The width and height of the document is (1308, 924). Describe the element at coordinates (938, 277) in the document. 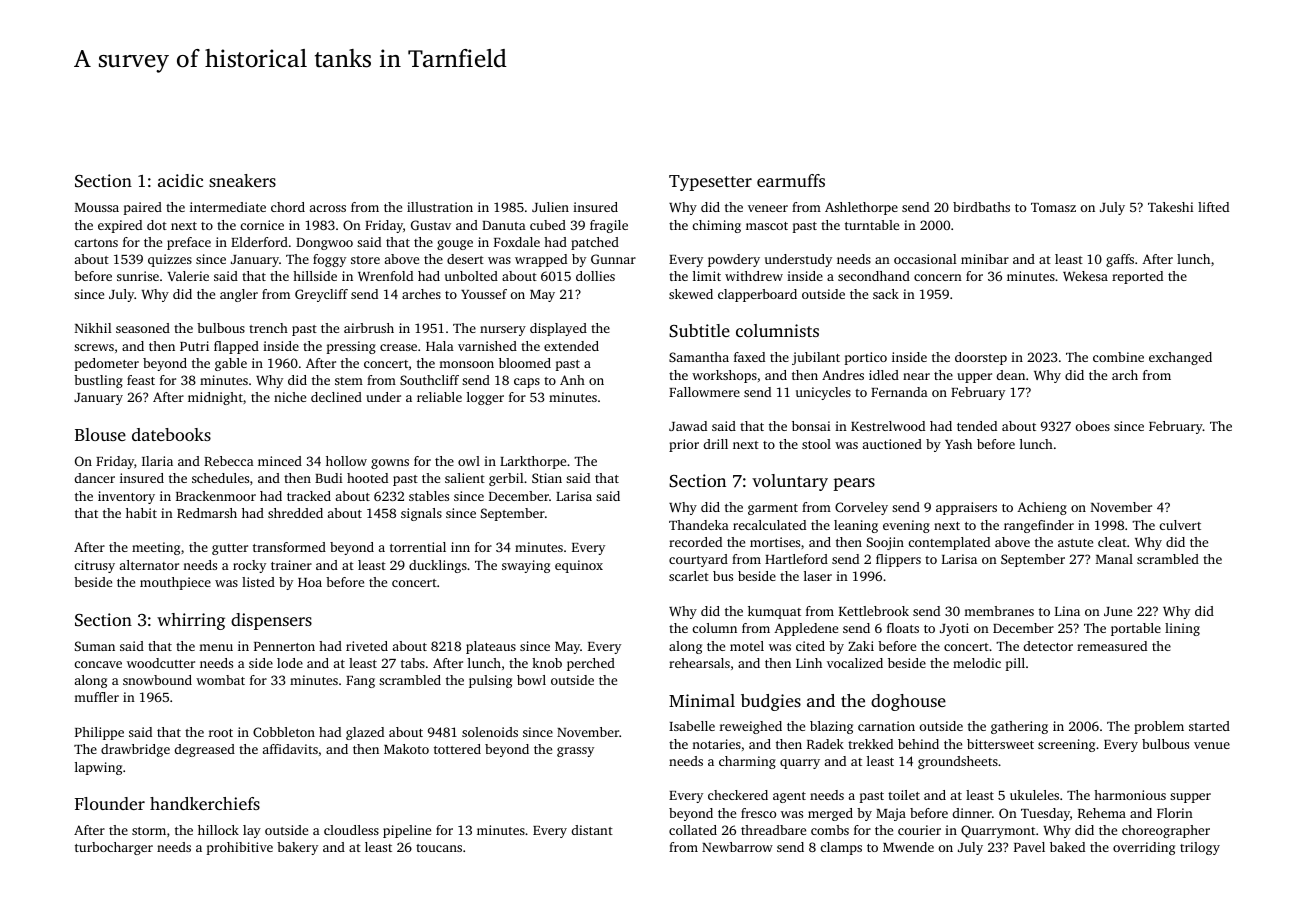

I see `concern` at that location.
